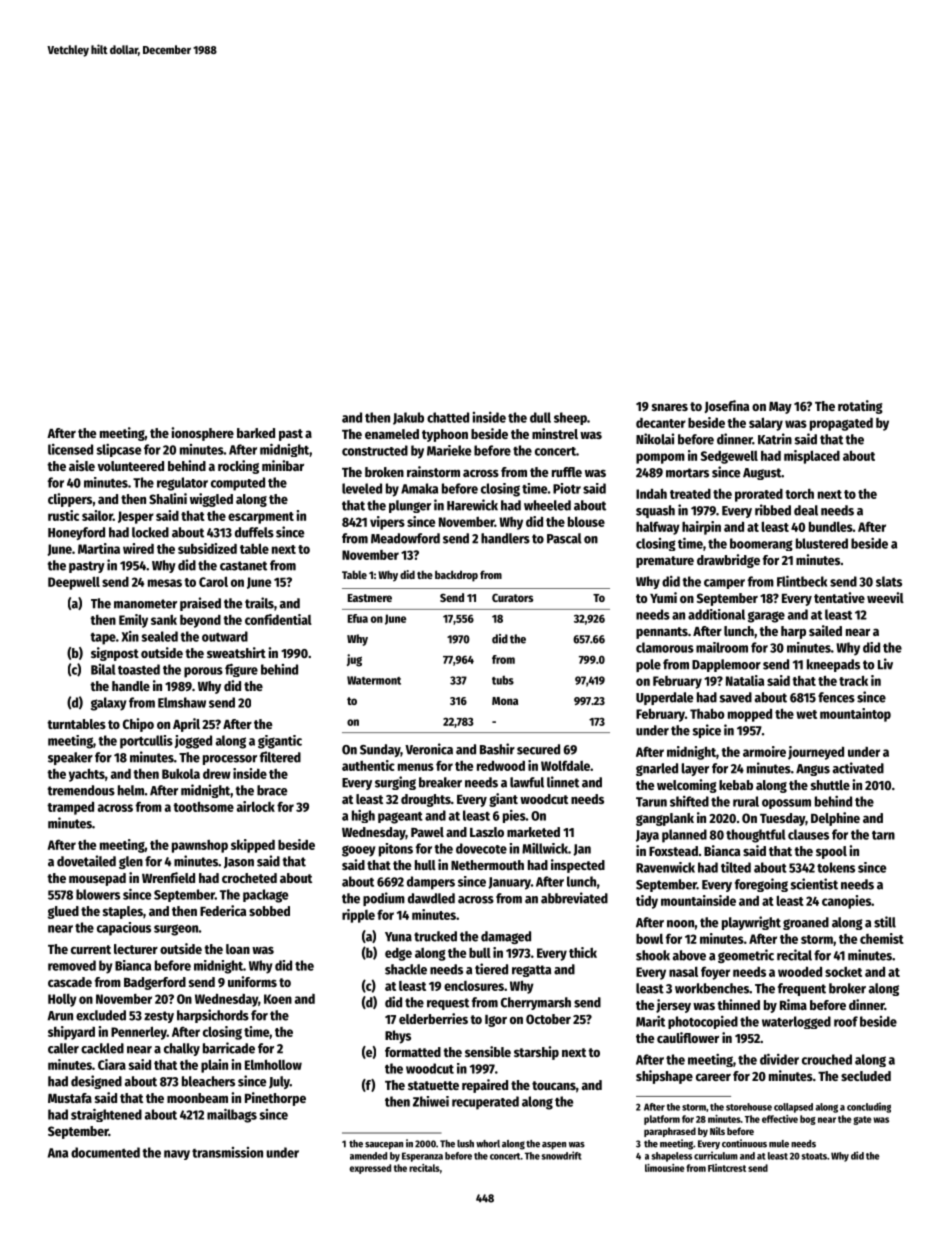  What do you see at coordinates (130, 636) in the page?
I see `Xin` at bounding box center [130, 636].
